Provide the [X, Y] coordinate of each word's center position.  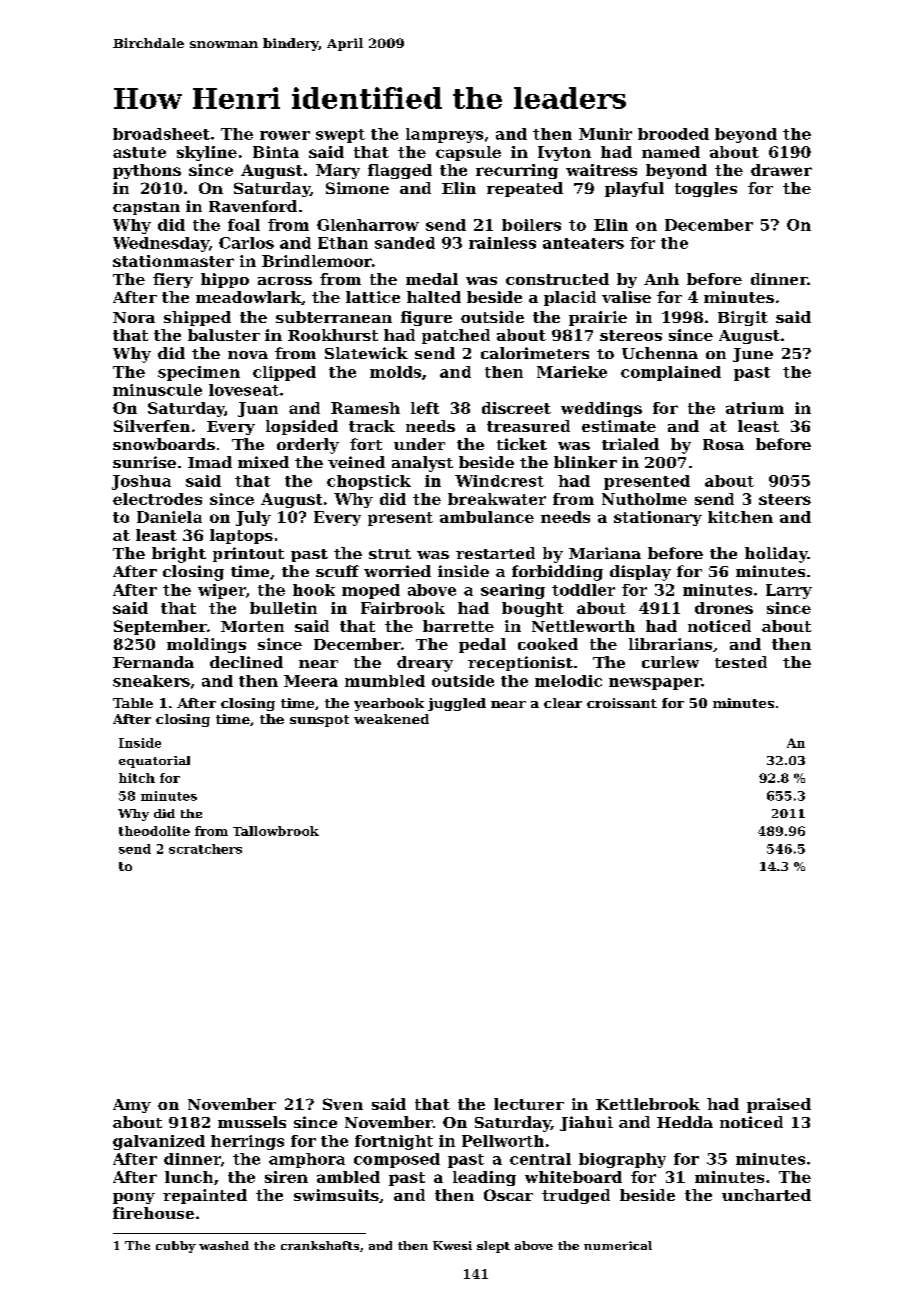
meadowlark [248, 297]
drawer [781, 170]
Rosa [723, 444]
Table [133, 703]
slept [493, 1247]
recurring [517, 171]
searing [513, 591]
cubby [176, 1247]
